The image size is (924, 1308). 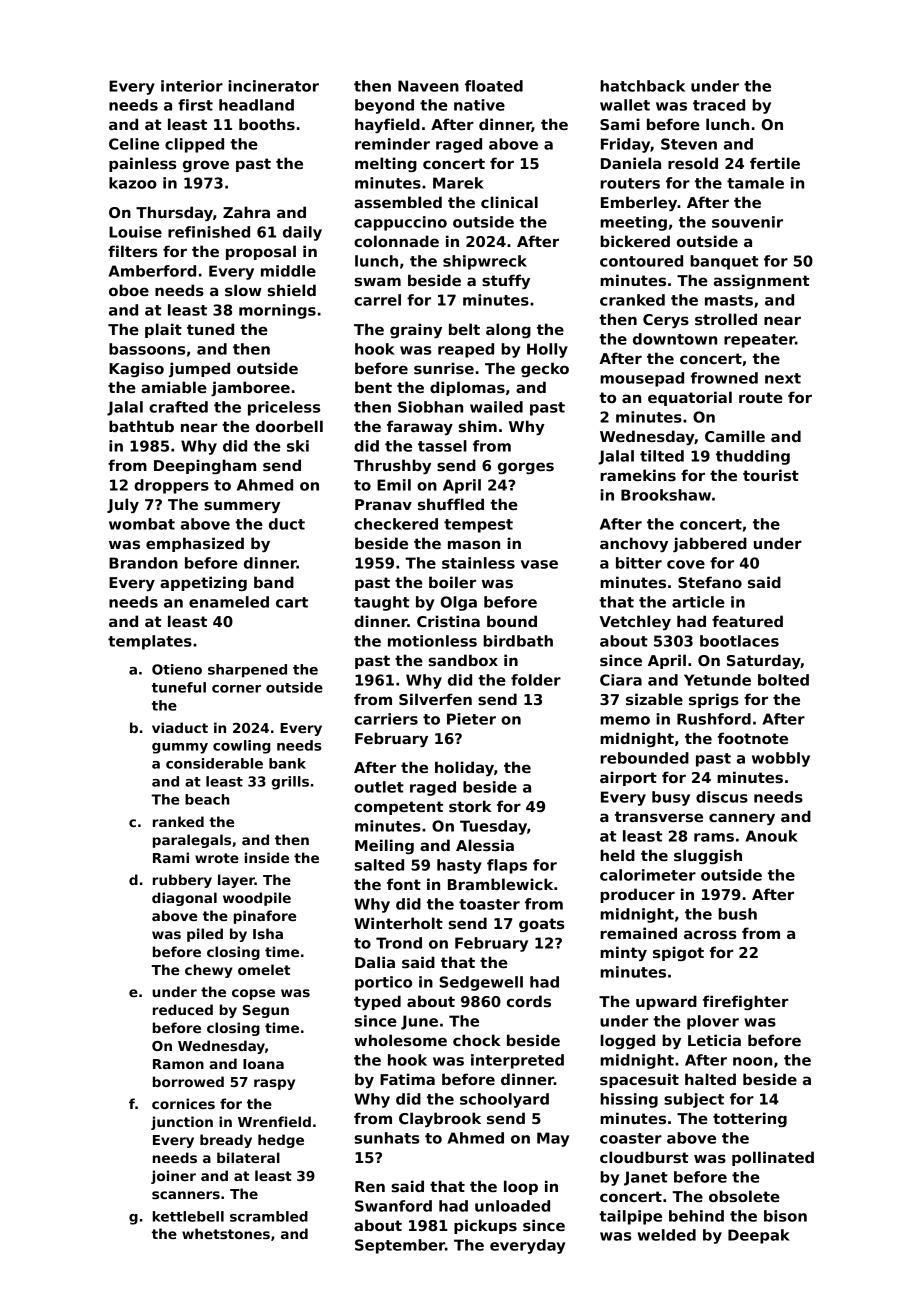 I want to click on Deepak, so click(x=759, y=1236).
